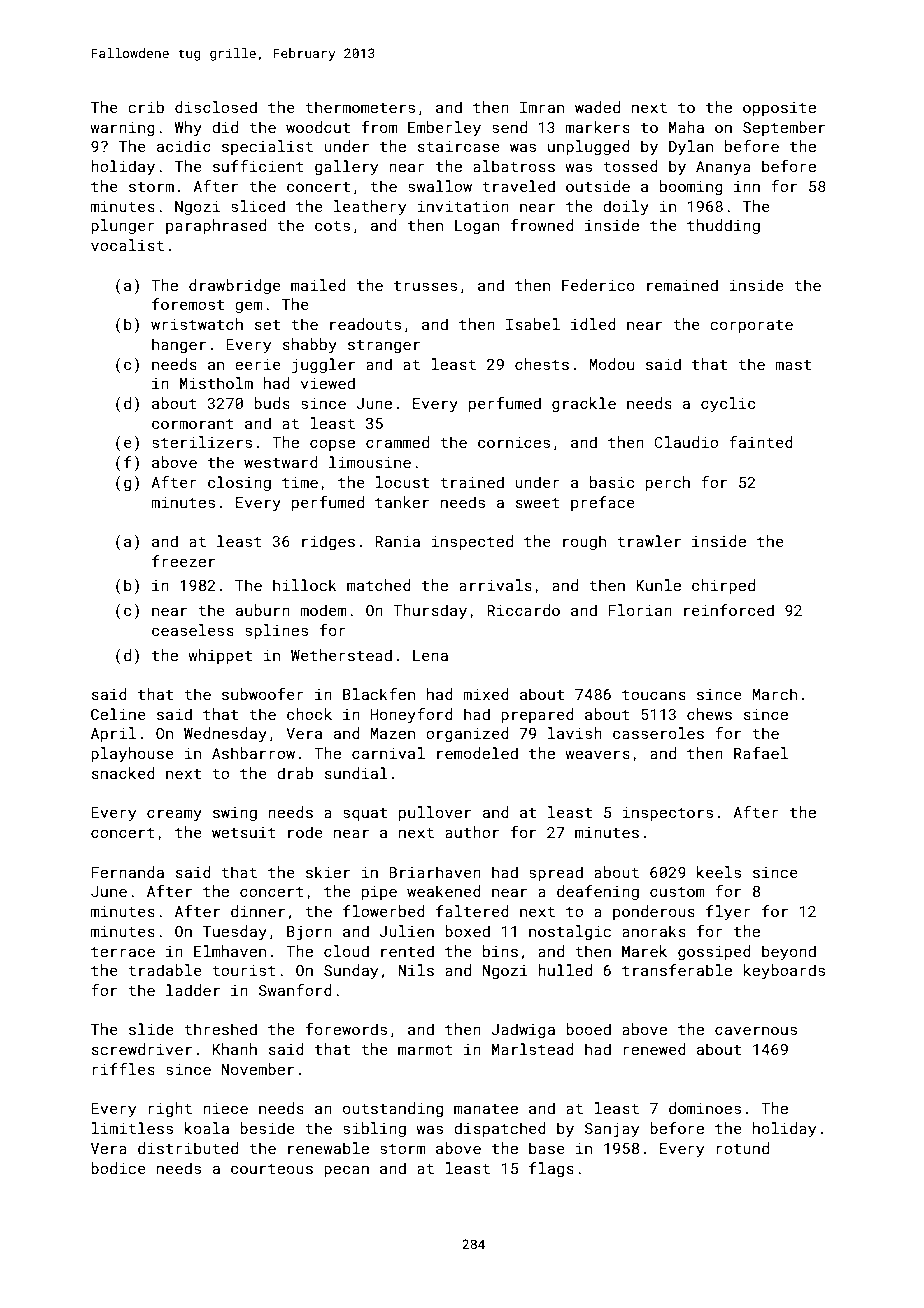 Image resolution: width=924 pixels, height=1308 pixels. Describe the element at coordinates (146, 107) in the image. I see `crib` at that location.
